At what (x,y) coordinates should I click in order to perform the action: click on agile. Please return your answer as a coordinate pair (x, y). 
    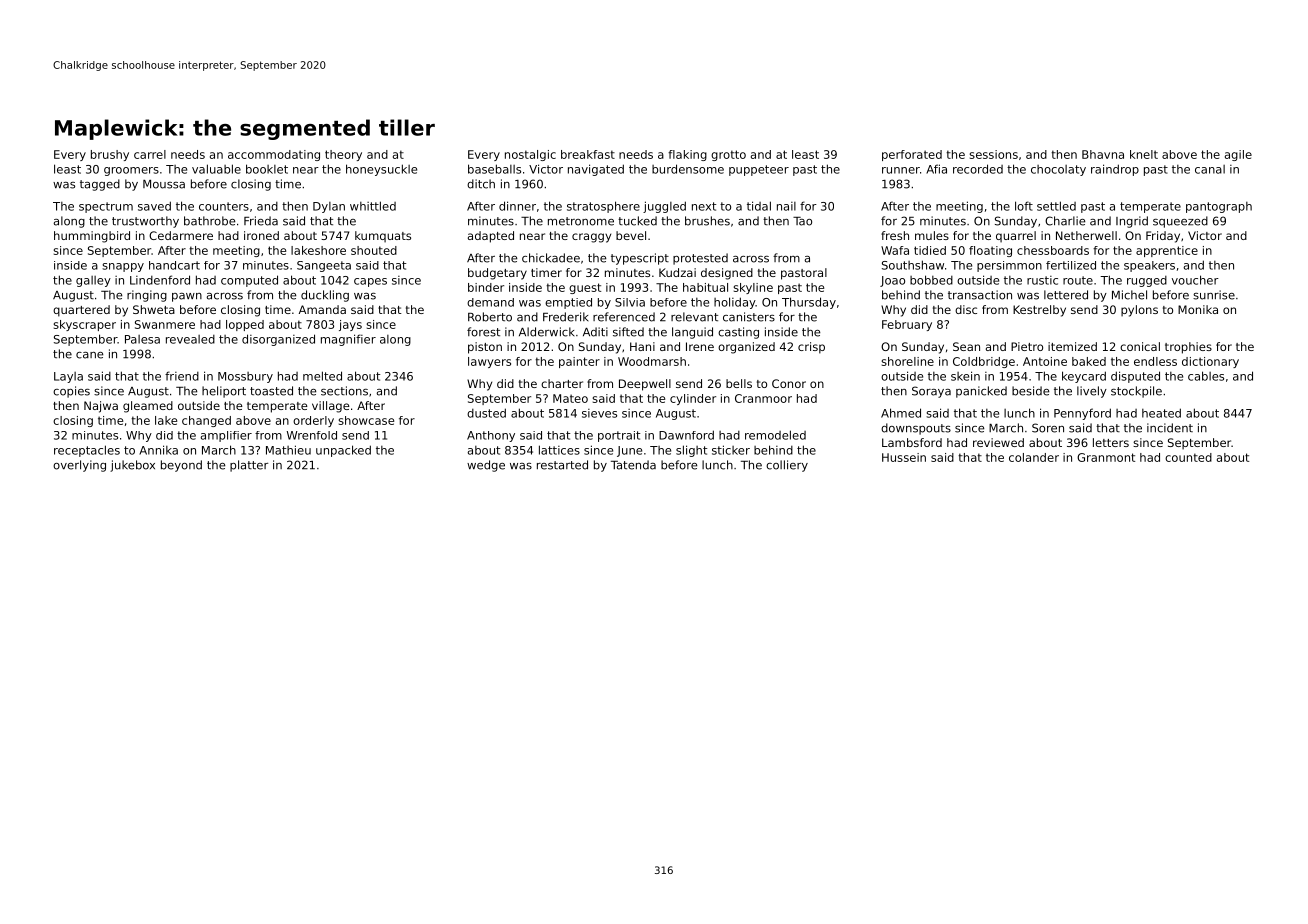
    Looking at the image, I should click on (1238, 155).
